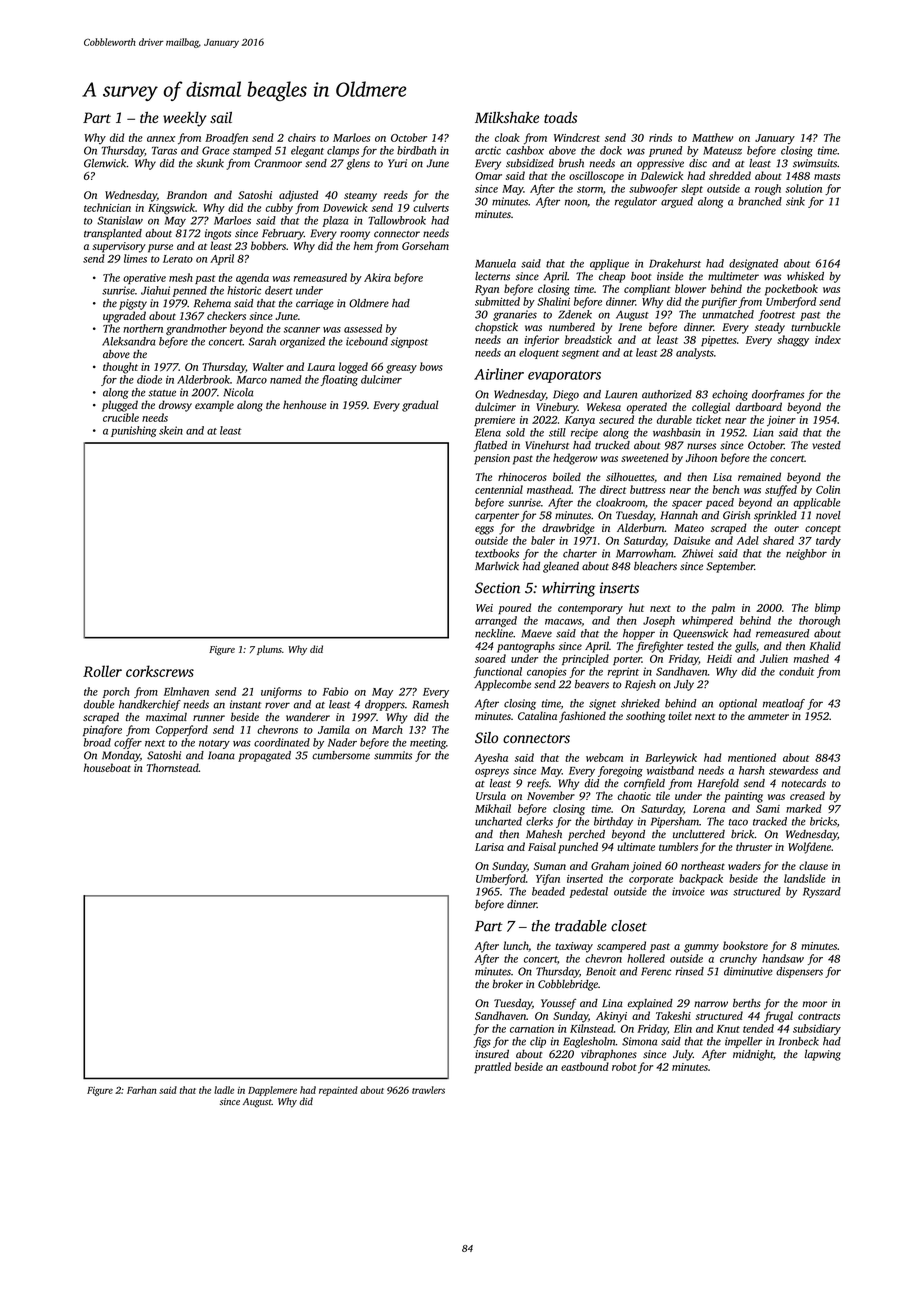  What do you see at coordinates (187, 194) in the page?
I see `Brandon` at bounding box center [187, 194].
